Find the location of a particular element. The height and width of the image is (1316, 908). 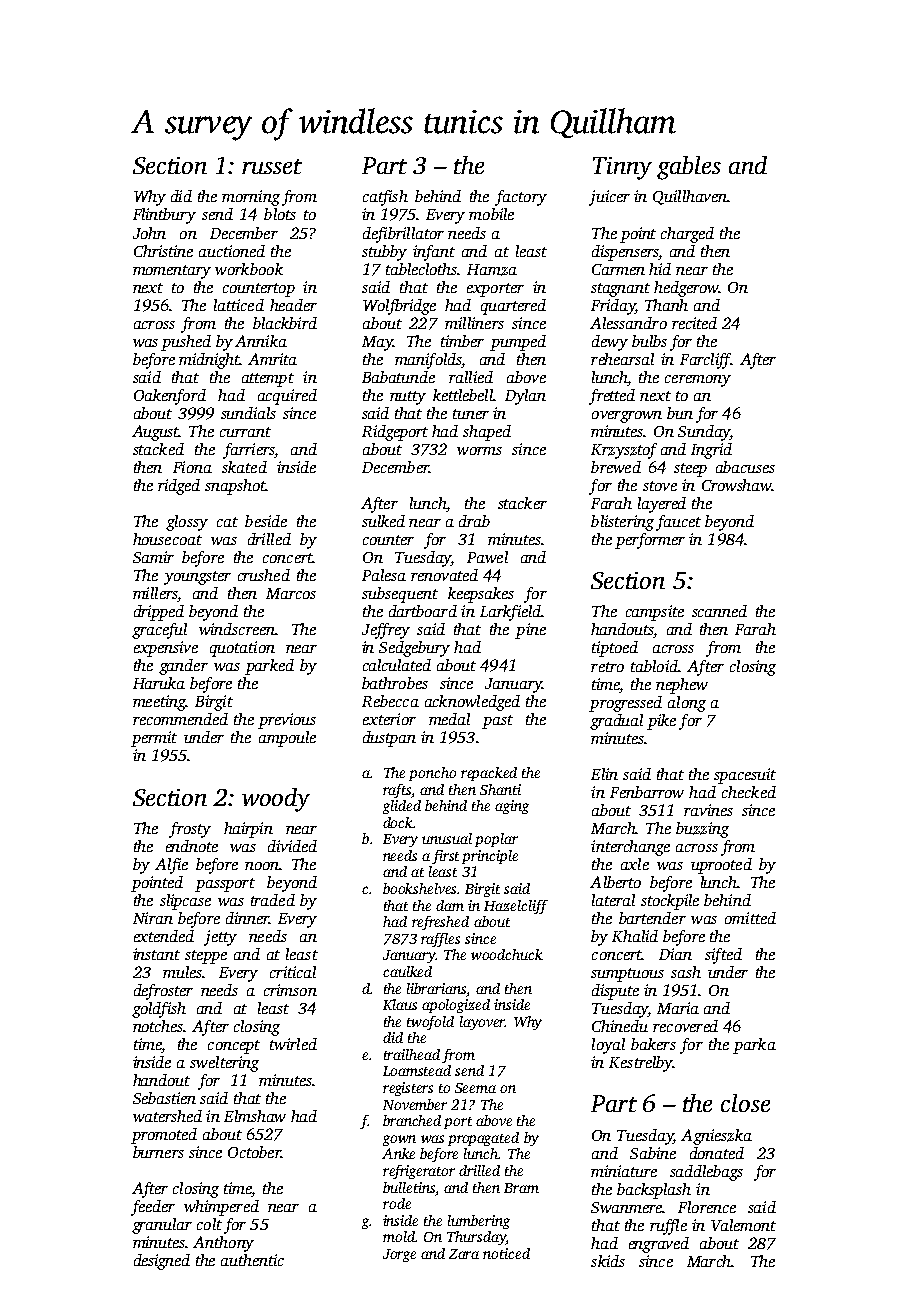

pushed is located at coordinates (186, 343).
